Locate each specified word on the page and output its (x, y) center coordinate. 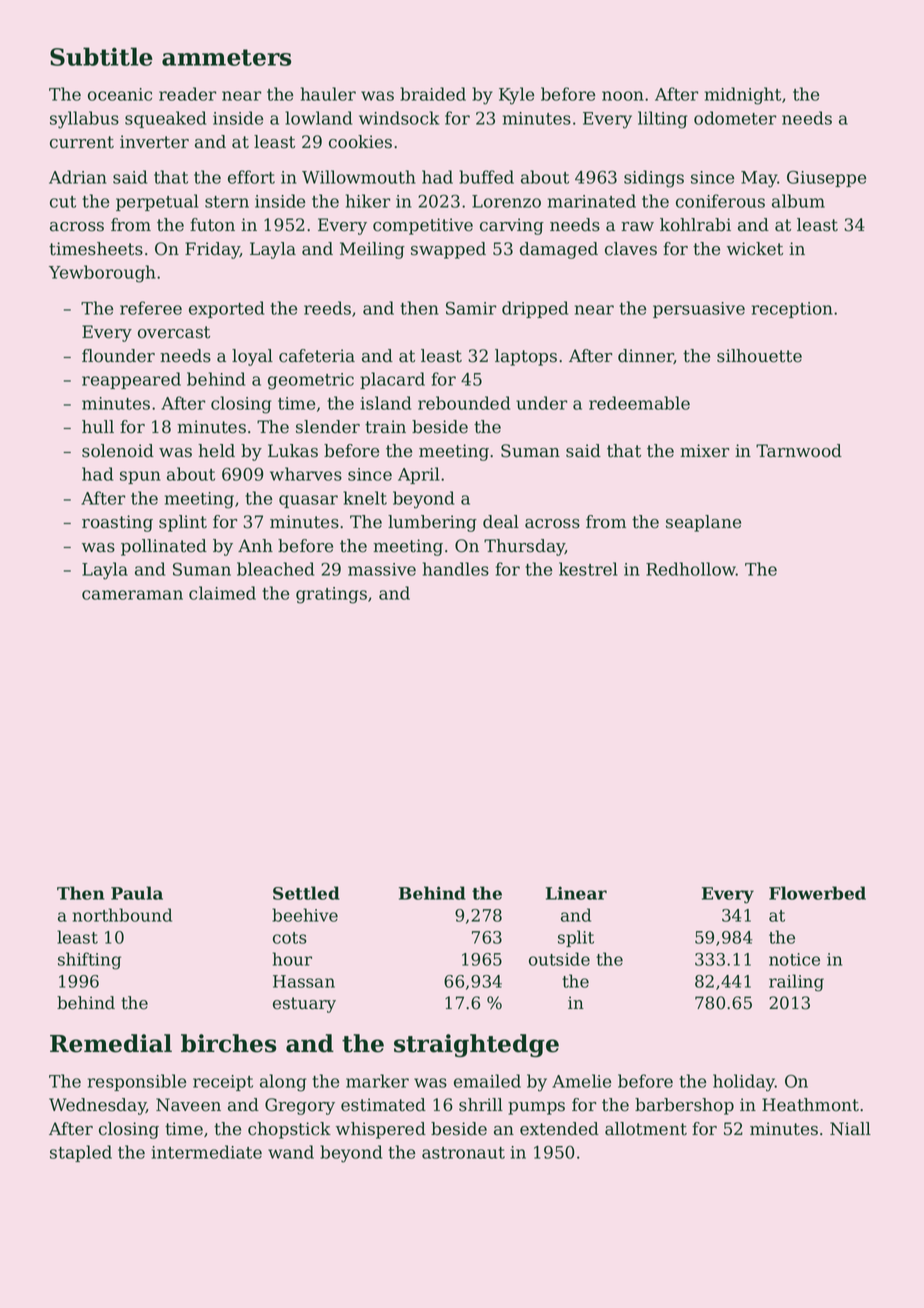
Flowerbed (817, 893)
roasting (117, 523)
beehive (305, 915)
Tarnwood (799, 451)
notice (794, 959)
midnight (743, 96)
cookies (360, 142)
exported (226, 309)
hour (292, 959)
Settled (306, 893)
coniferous (720, 201)
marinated (592, 201)
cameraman (132, 595)
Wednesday (97, 1106)
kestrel (588, 569)
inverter (154, 142)
